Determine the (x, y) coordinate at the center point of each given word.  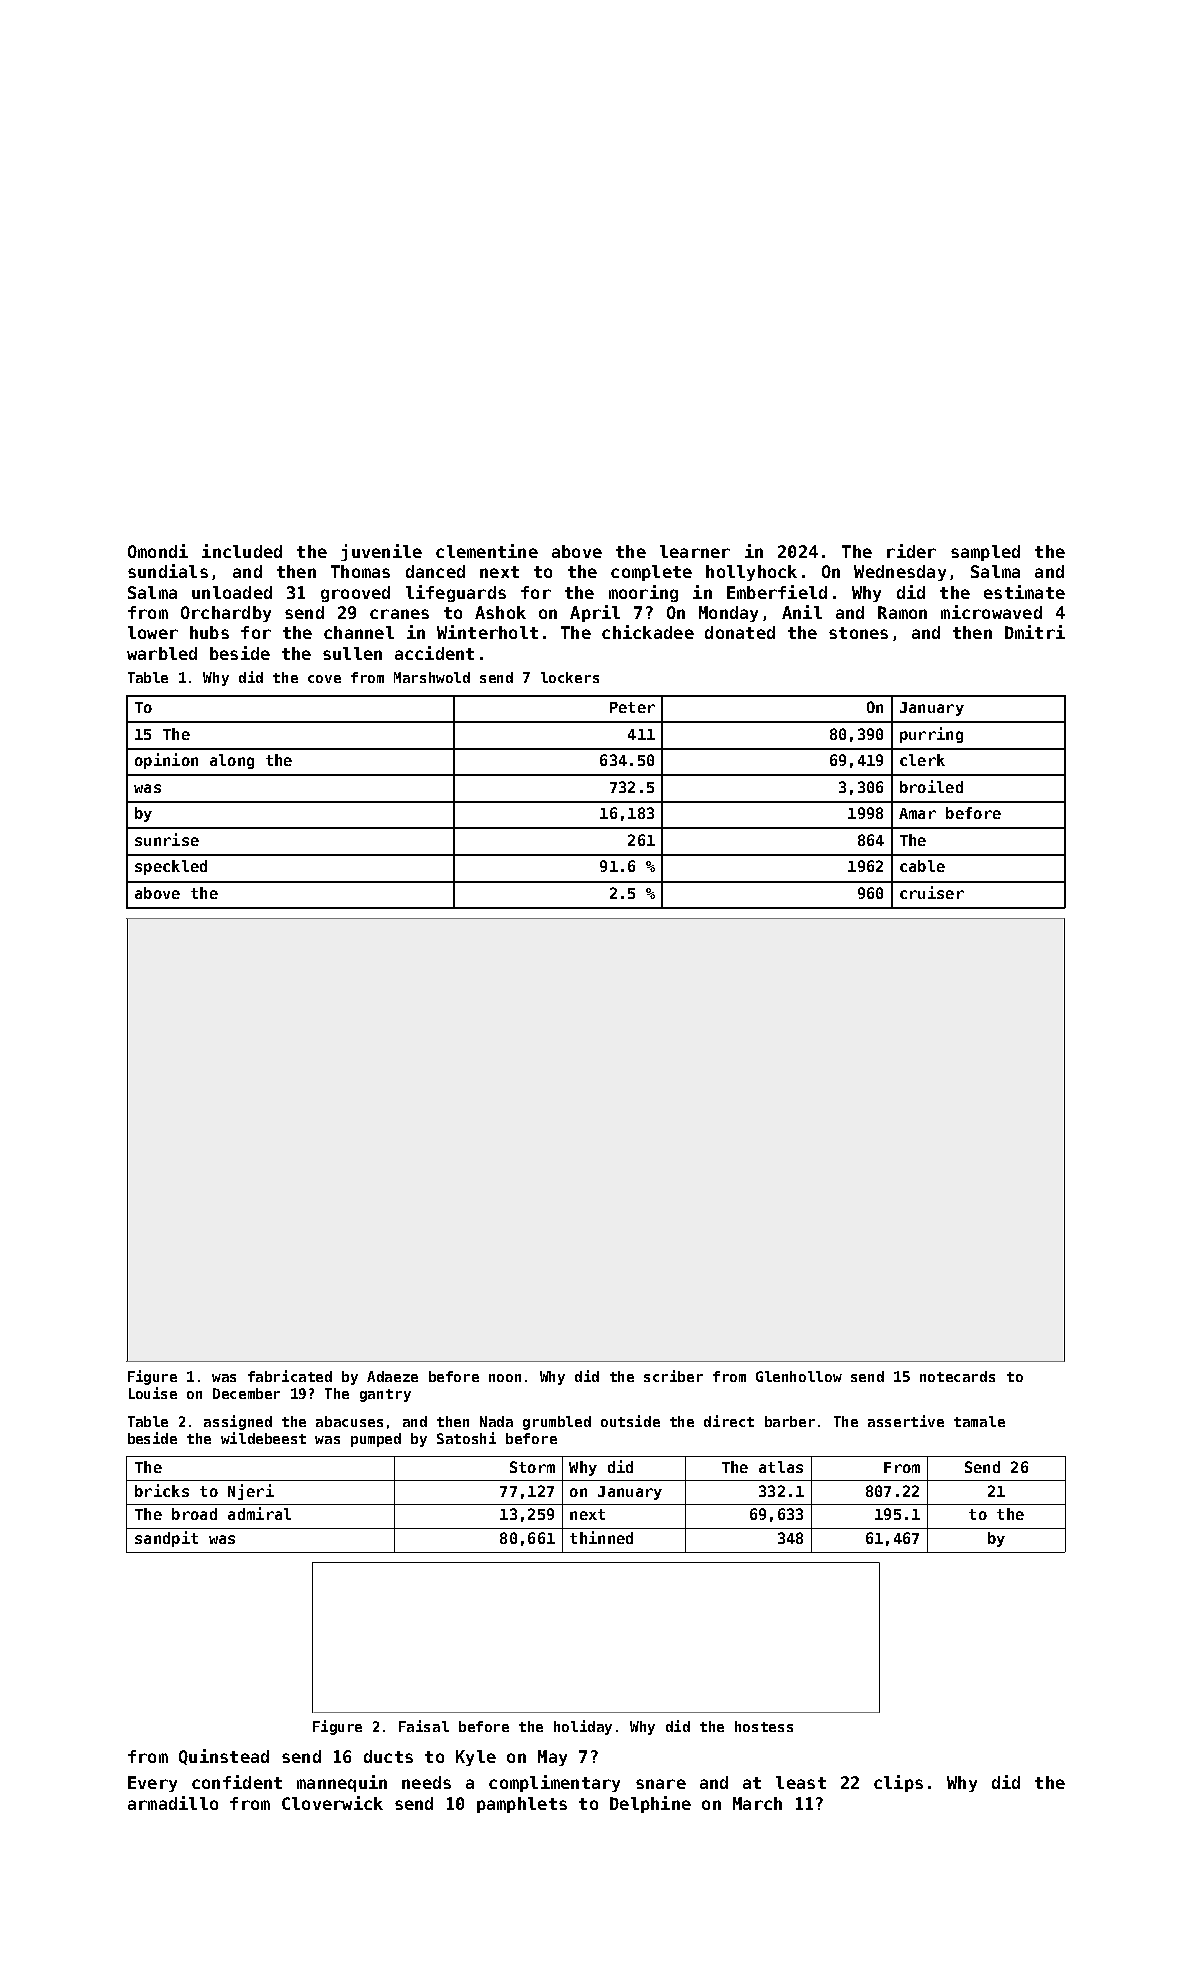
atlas (781, 1467)
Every (152, 1784)
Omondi (158, 551)
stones (858, 633)
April (595, 613)
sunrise (167, 839)
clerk (922, 760)
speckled (171, 867)
